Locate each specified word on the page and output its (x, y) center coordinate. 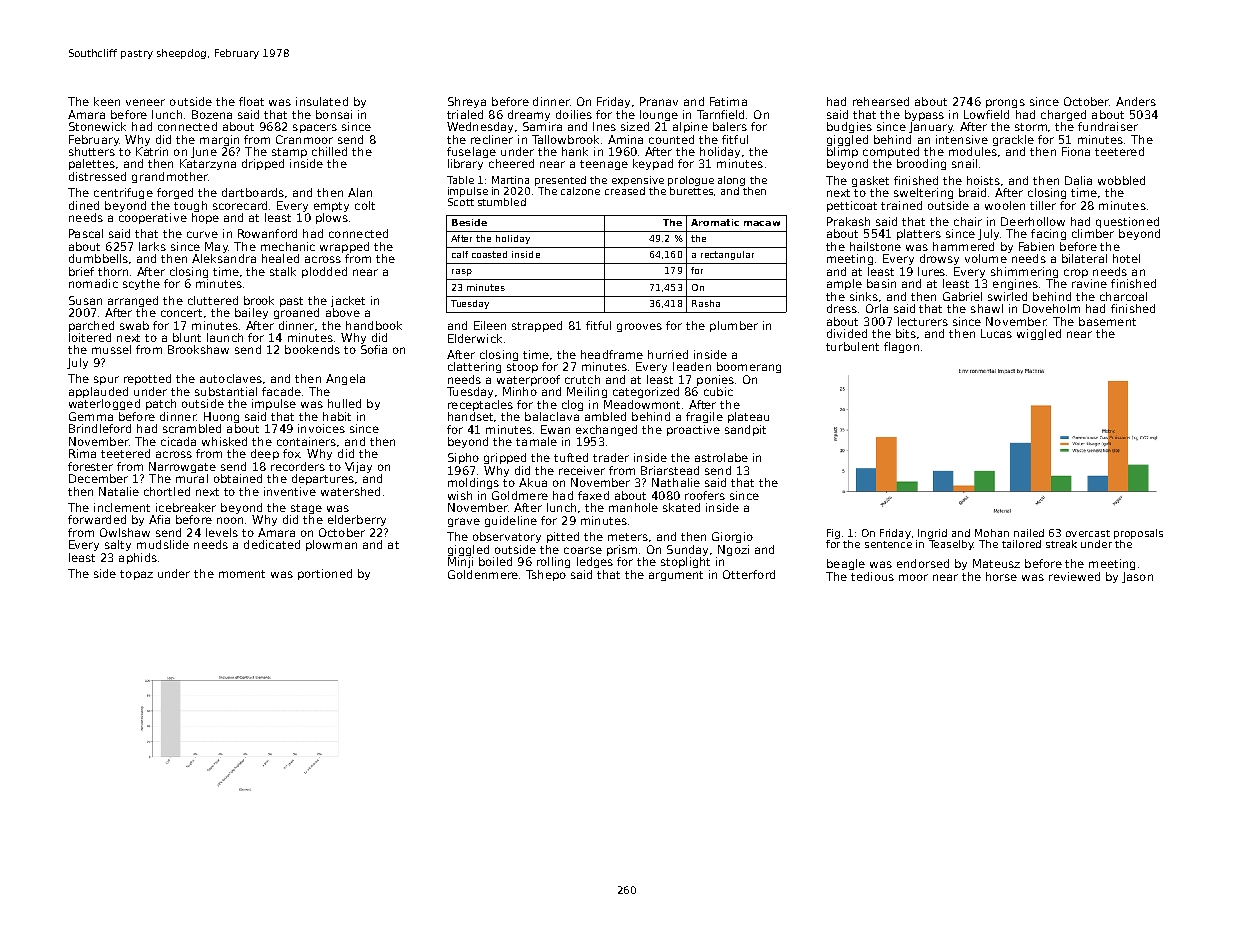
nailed (1029, 533)
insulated (322, 101)
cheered (511, 163)
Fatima (728, 101)
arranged (133, 301)
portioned (325, 574)
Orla (877, 308)
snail (964, 163)
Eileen (490, 325)
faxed (593, 495)
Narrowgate (182, 467)
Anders (1136, 101)
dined (84, 205)
